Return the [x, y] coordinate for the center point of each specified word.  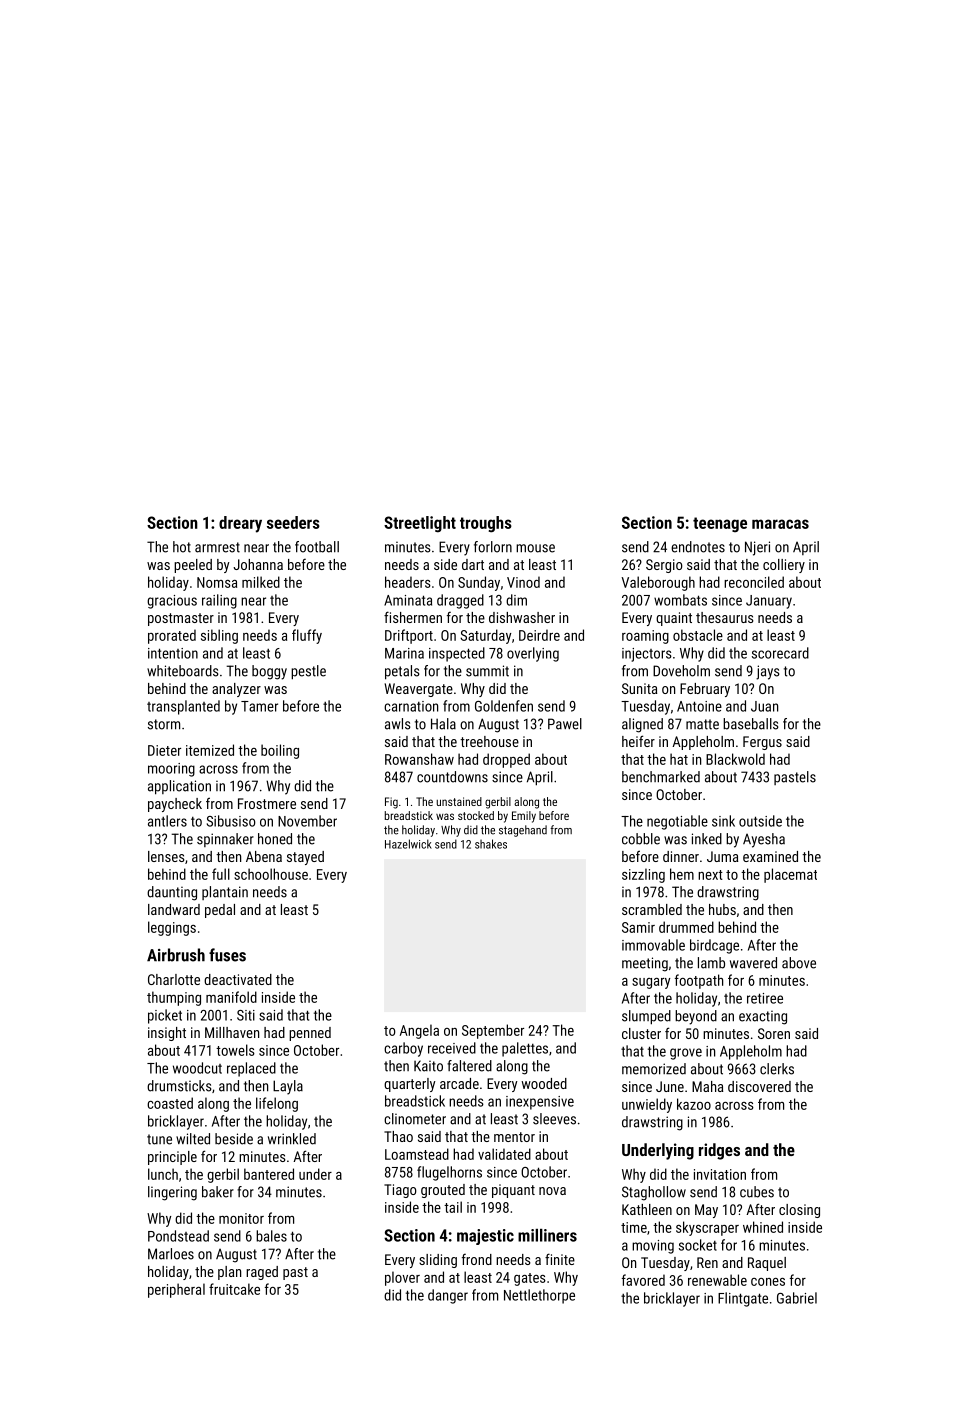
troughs [486, 524]
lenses [166, 856]
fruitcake [234, 1289]
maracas [780, 524]
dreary [240, 524]
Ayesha [764, 840]
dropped [506, 760]
